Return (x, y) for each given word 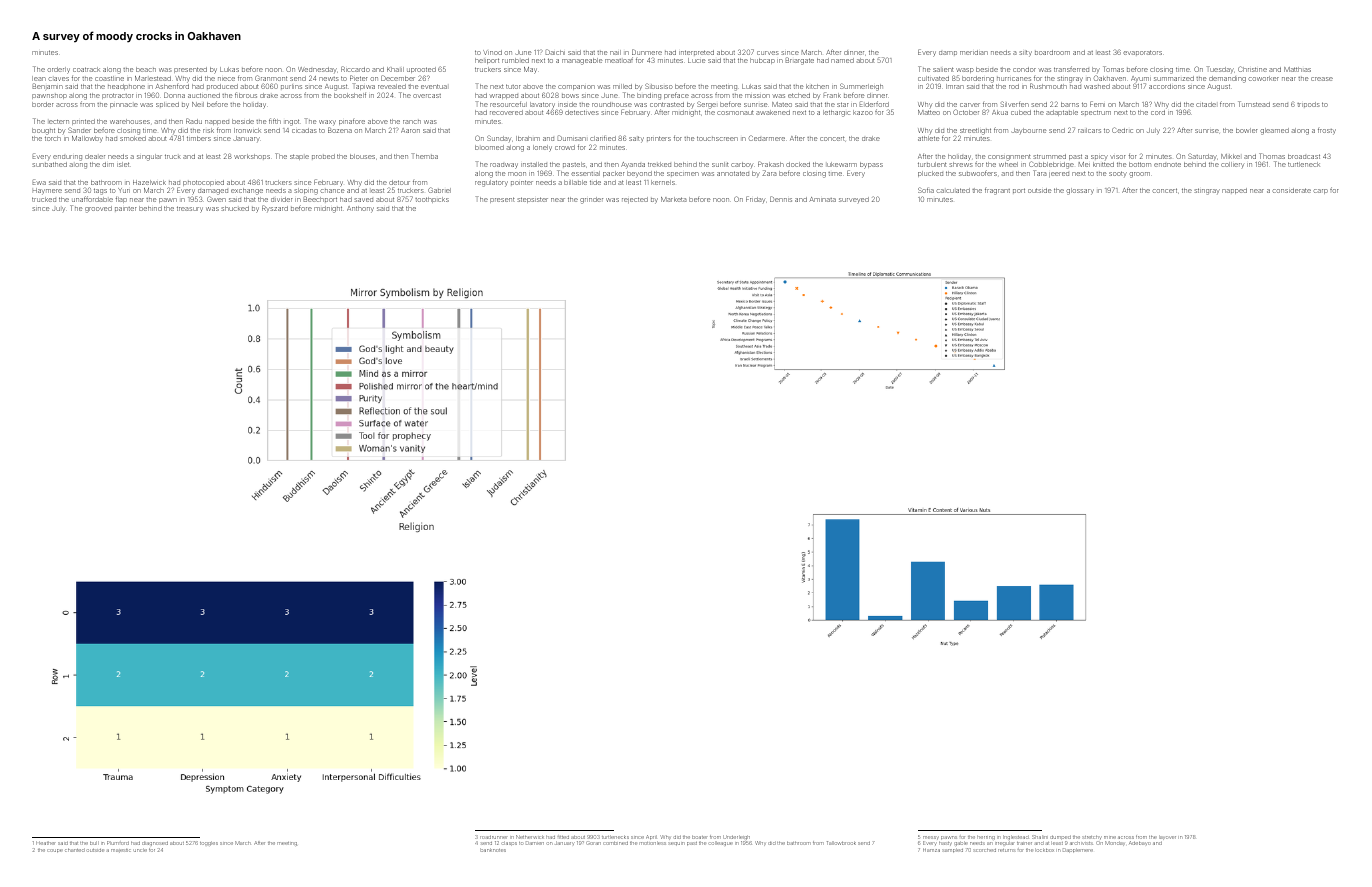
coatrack (86, 69)
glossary (1080, 191)
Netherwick (530, 837)
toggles (209, 843)
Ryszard (275, 208)
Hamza (931, 850)
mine (1110, 837)
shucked (235, 208)
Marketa (674, 199)
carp (1320, 191)
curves (768, 53)
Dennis (781, 199)
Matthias (1297, 69)
